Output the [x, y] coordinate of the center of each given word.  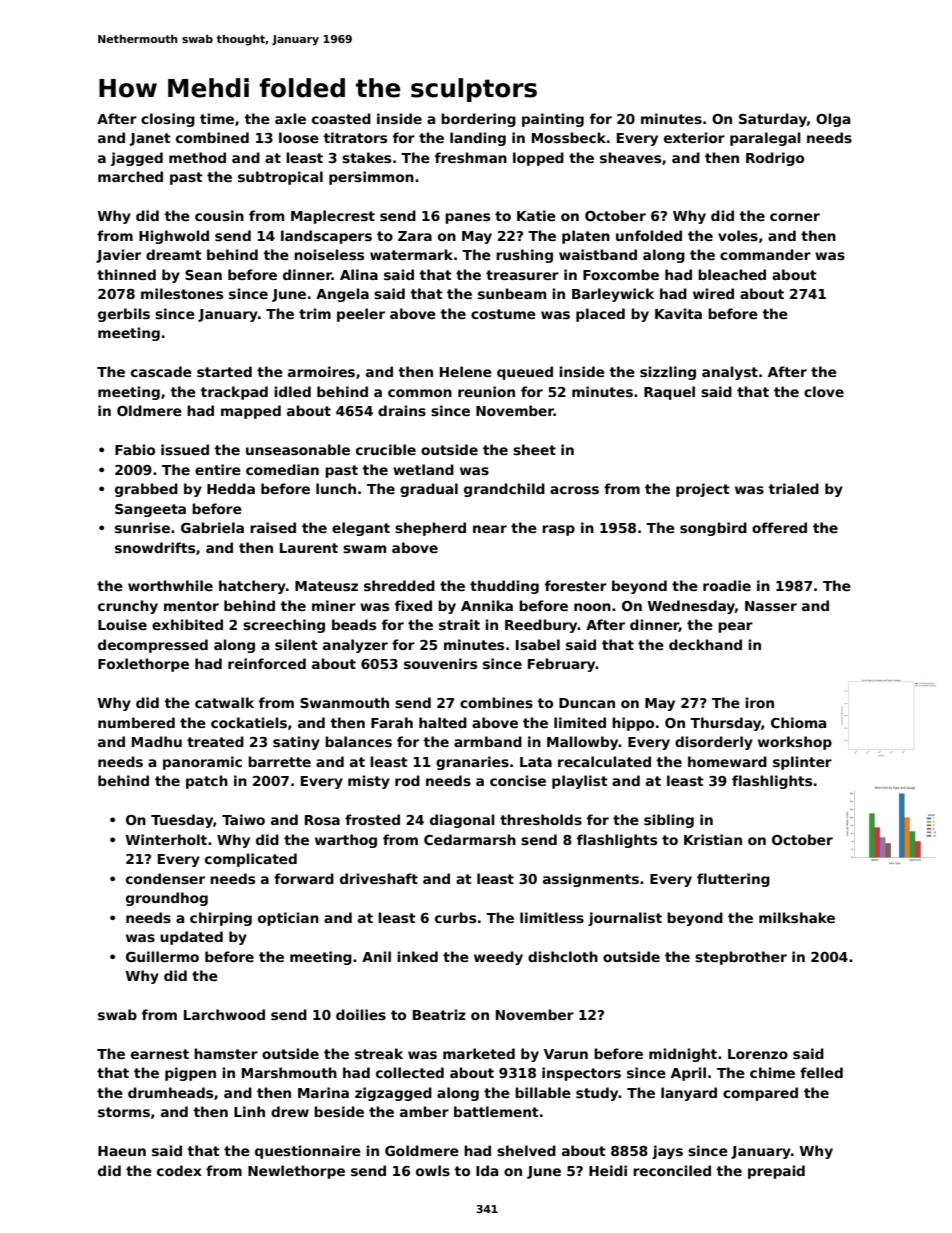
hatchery [252, 587]
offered [779, 527]
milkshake [797, 917]
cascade [161, 371]
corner [795, 217]
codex [179, 1170]
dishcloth [563, 956]
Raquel [669, 393]
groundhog [167, 899]
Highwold [174, 237]
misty [369, 782]
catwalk [224, 702]
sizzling [668, 373]
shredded [399, 585]
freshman [471, 157]
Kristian [713, 839]
